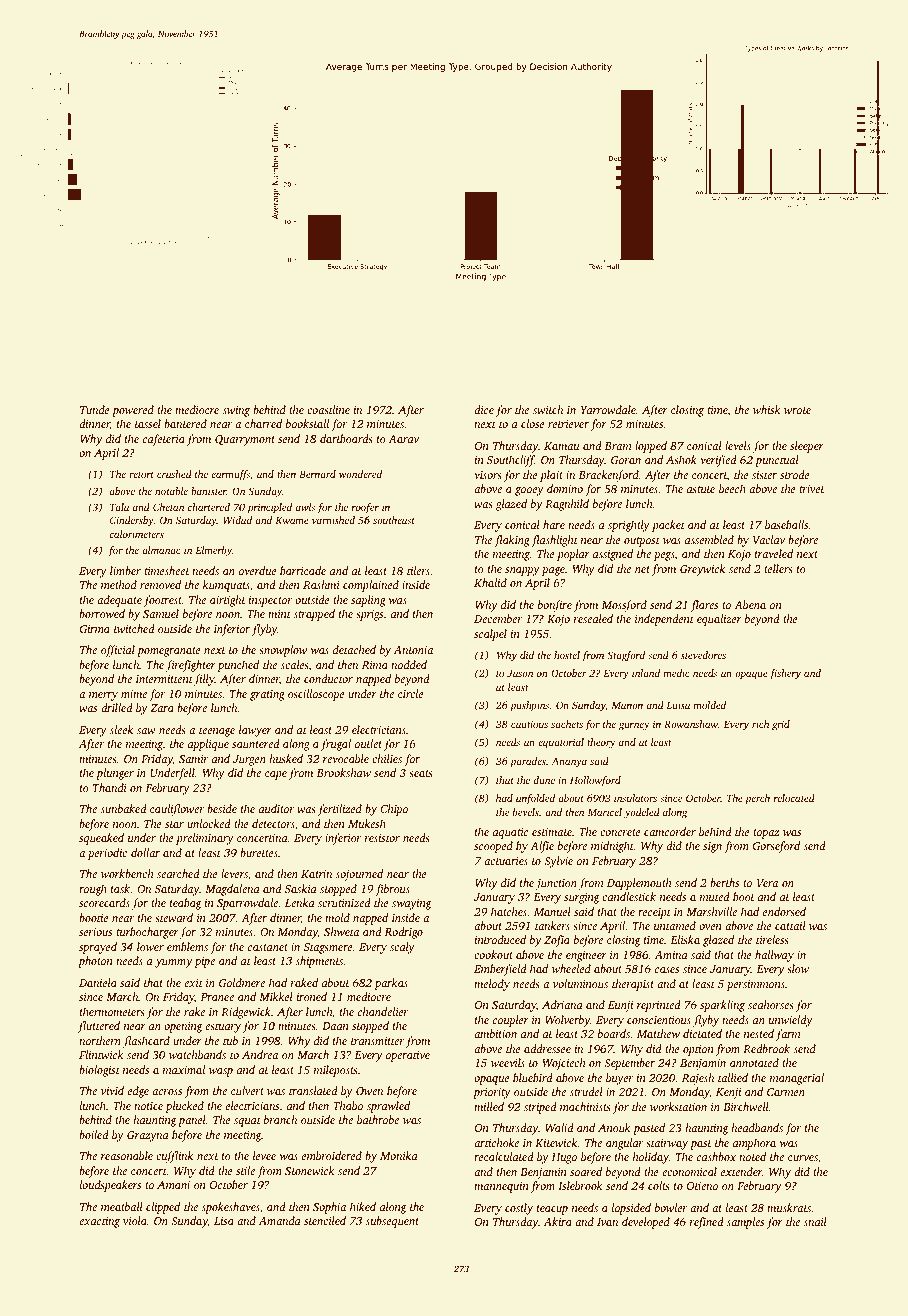  Describe the element at coordinates (812, 489) in the screenshot. I see `trivet` at that location.
